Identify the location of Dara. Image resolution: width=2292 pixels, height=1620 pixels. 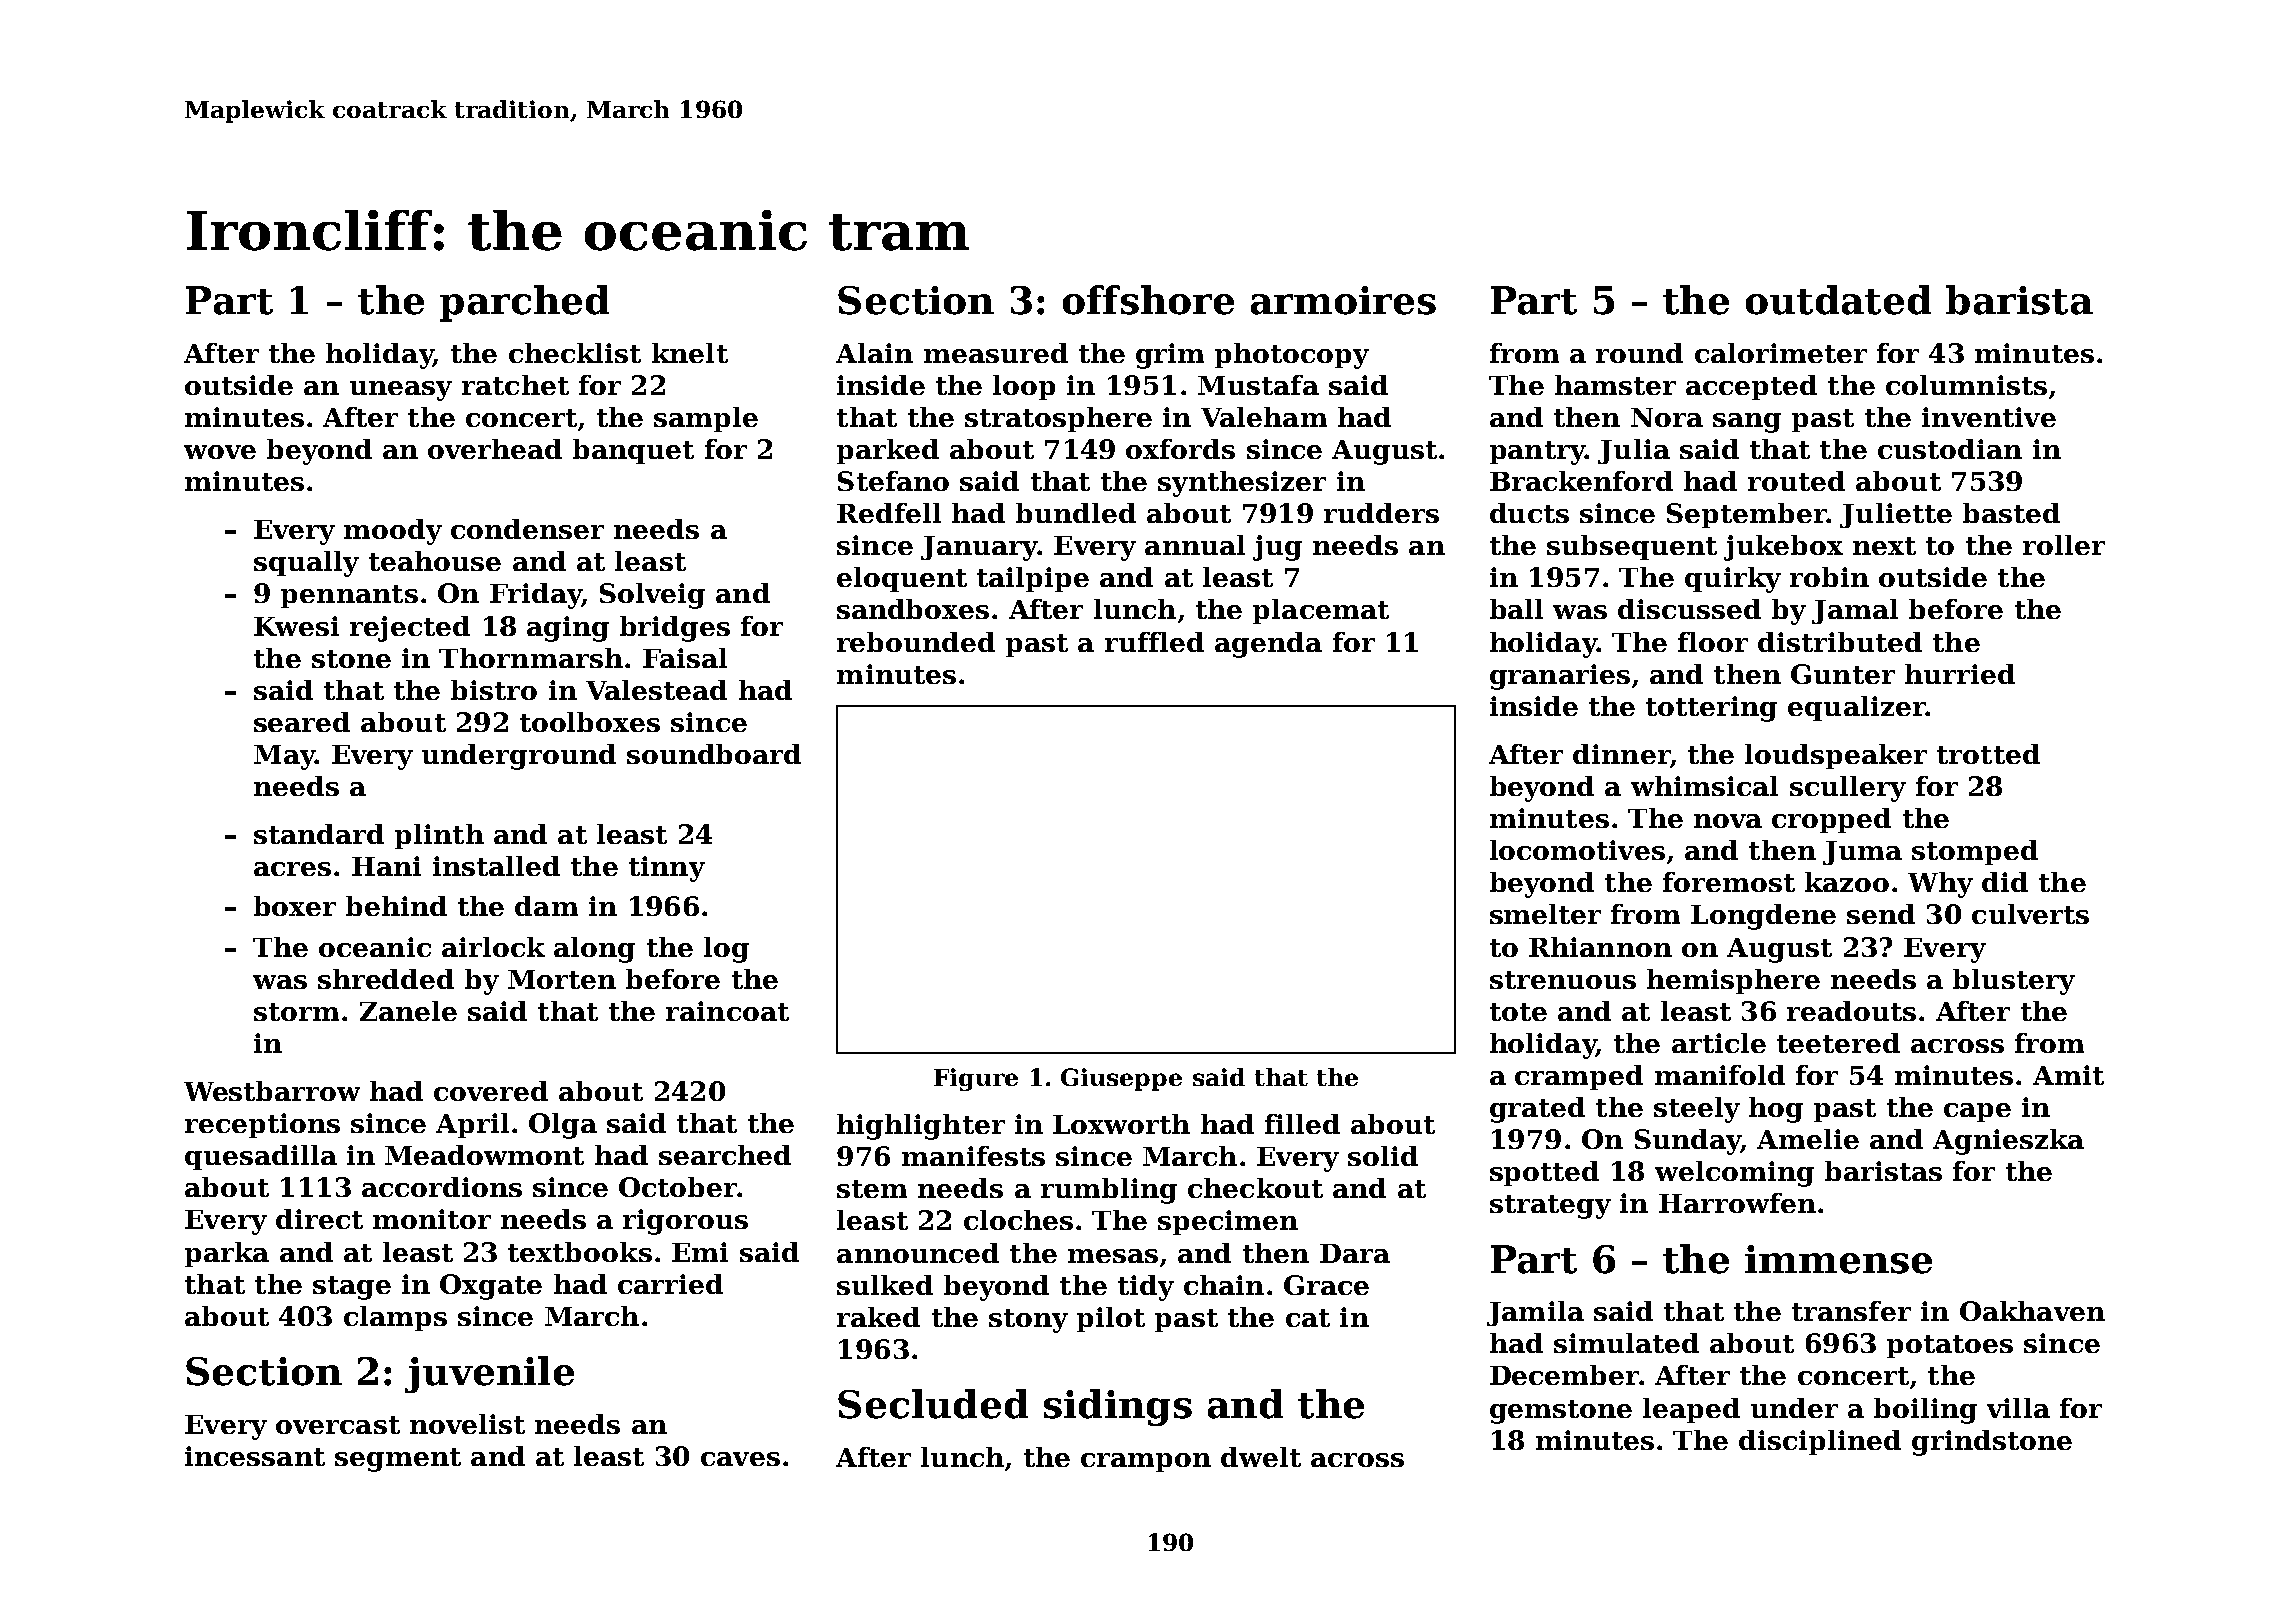
(1355, 1253).
